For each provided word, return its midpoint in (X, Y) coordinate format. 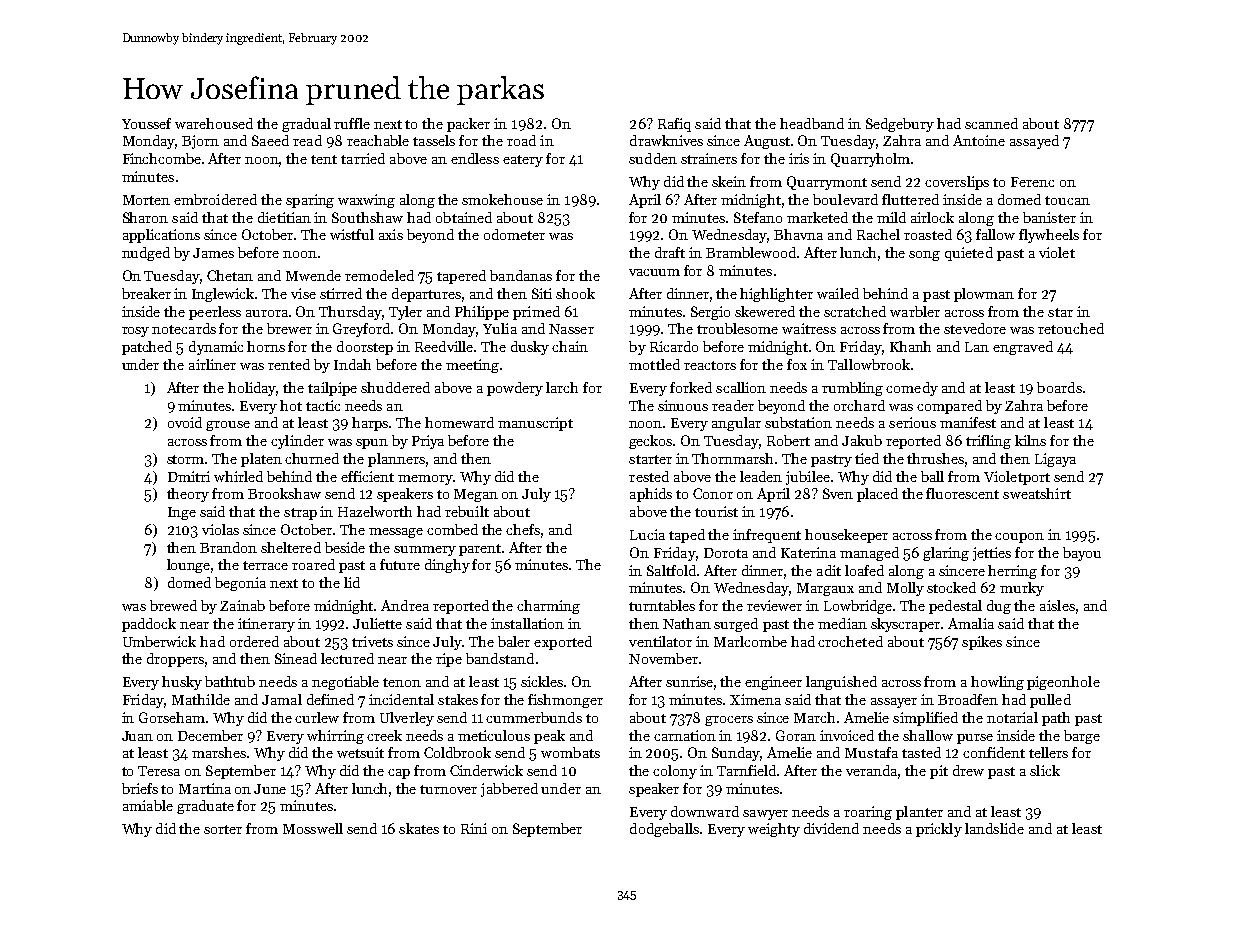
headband (812, 123)
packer (468, 125)
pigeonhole (1063, 683)
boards (1059, 387)
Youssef (146, 123)
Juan (137, 736)
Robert (788, 440)
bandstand (500, 658)
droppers (175, 660)
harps (370, 424)
